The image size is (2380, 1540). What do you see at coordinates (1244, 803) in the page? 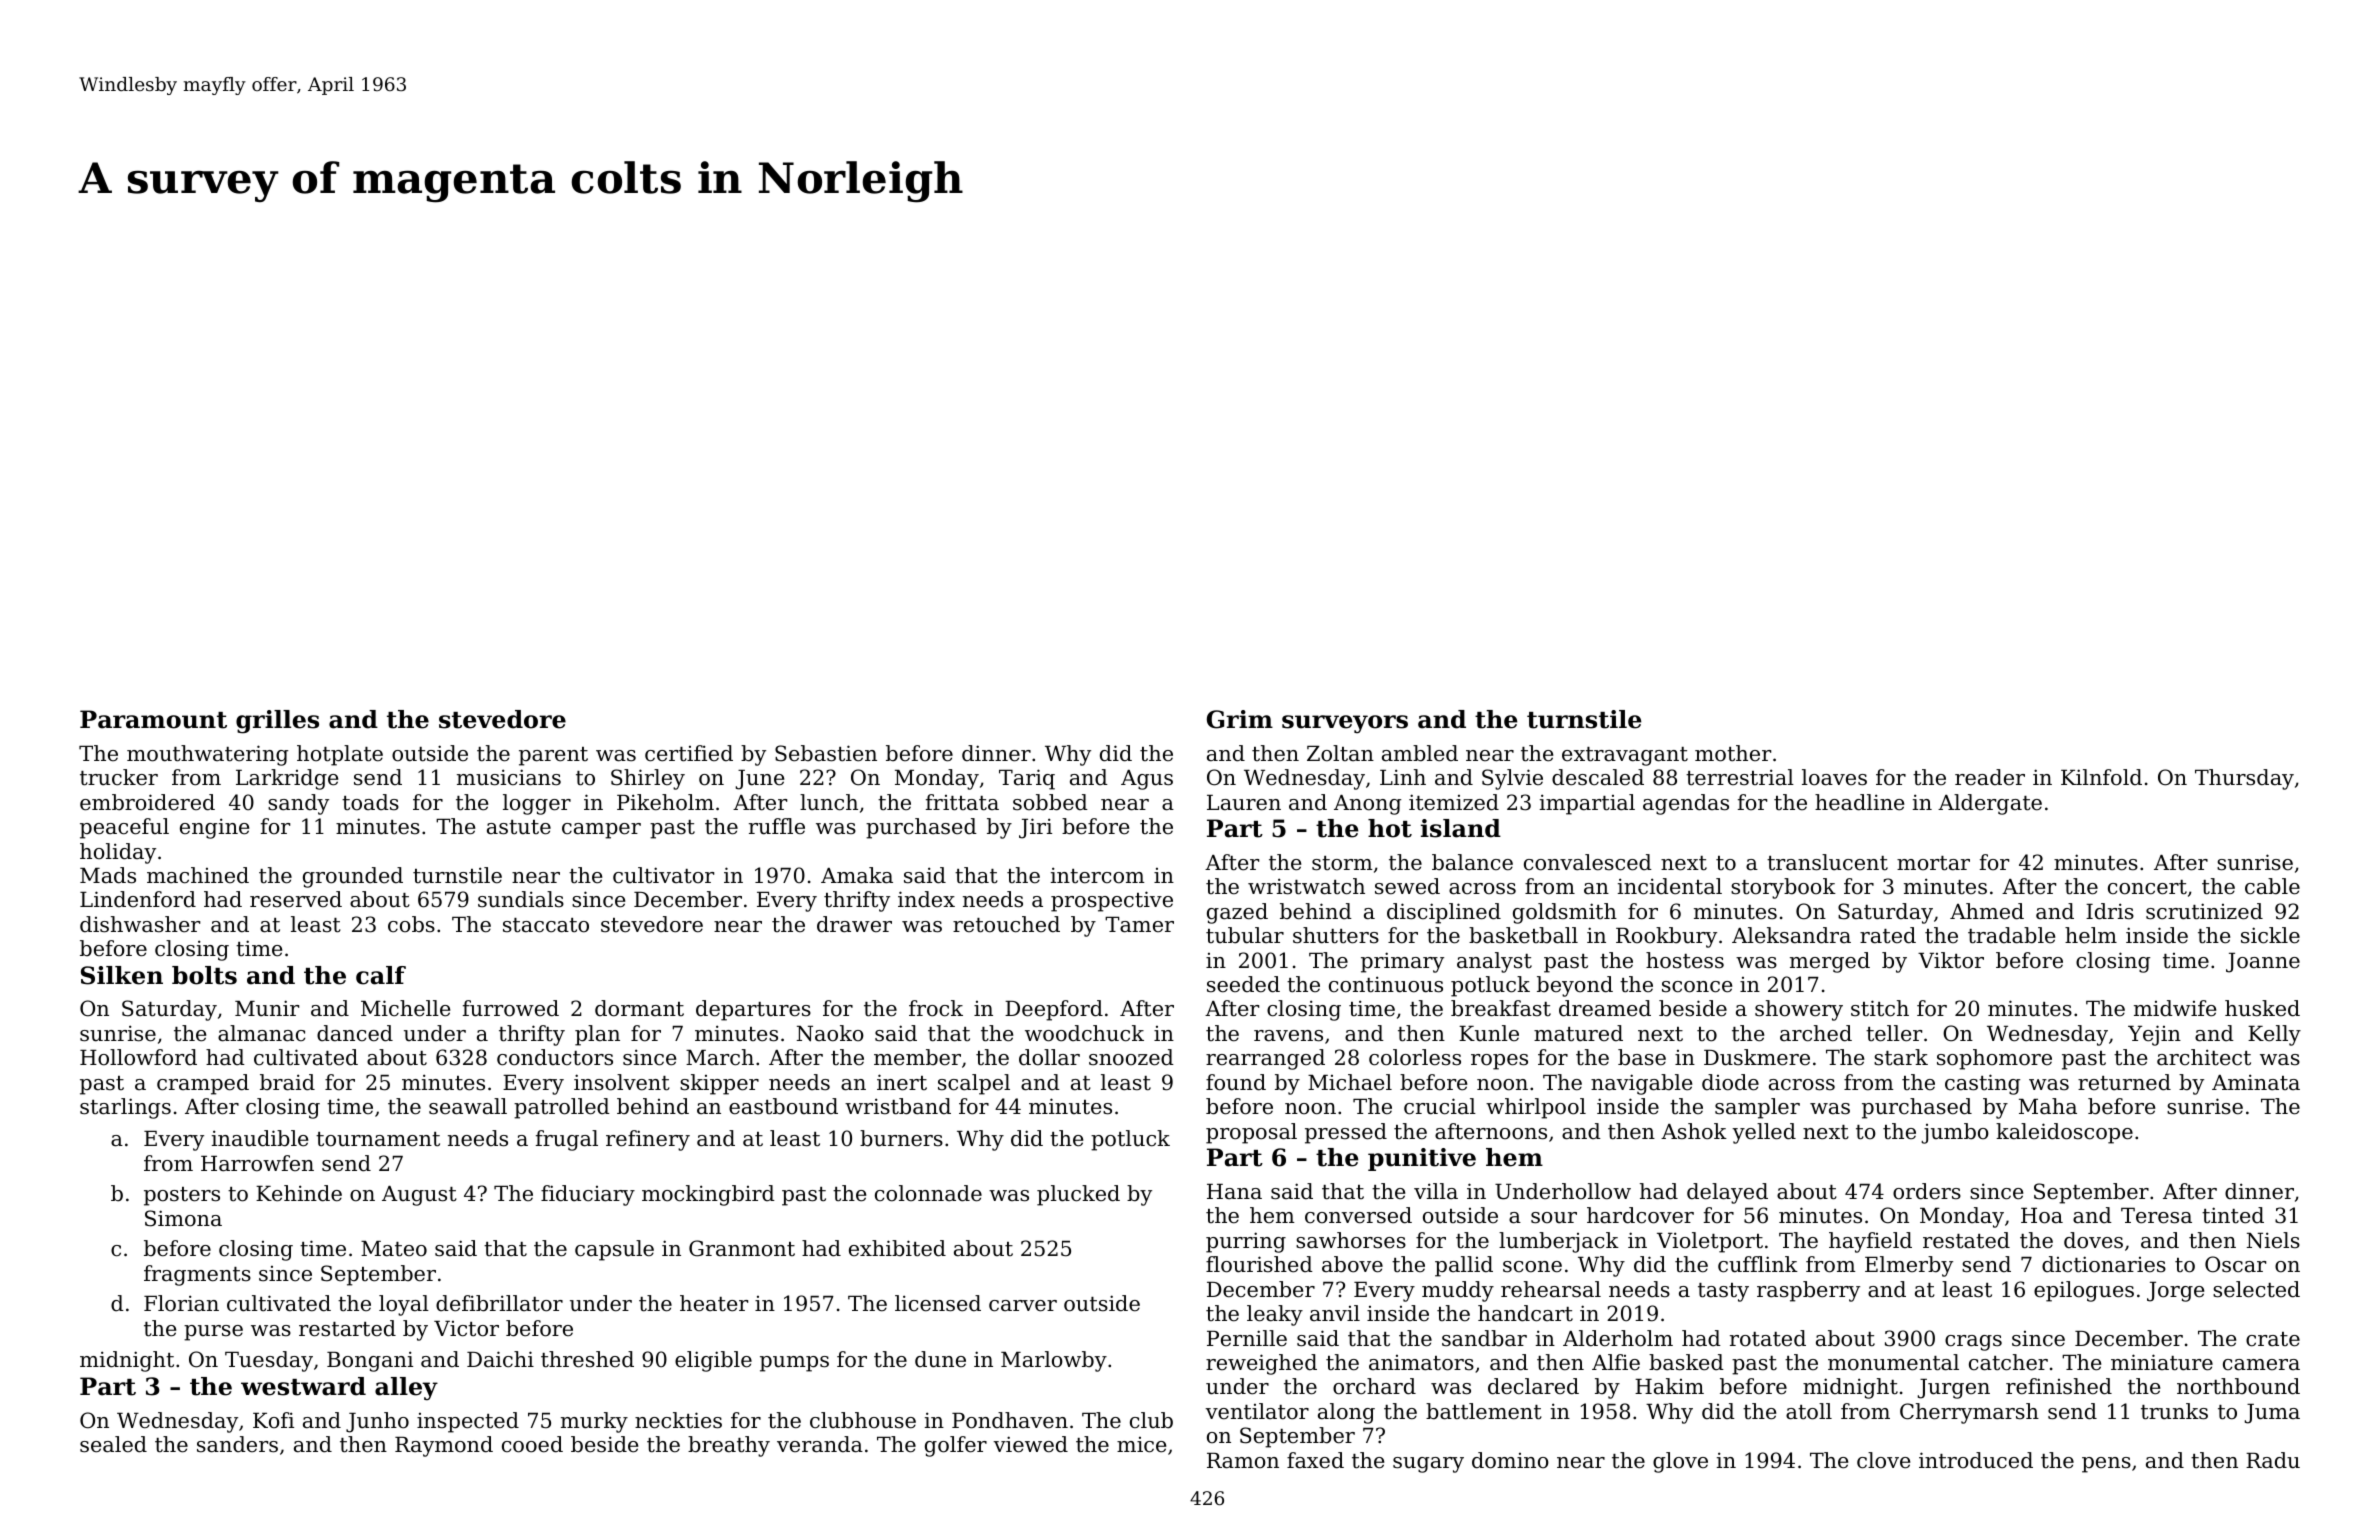
I see `Lauren` at bounding box center [1244, 803].
